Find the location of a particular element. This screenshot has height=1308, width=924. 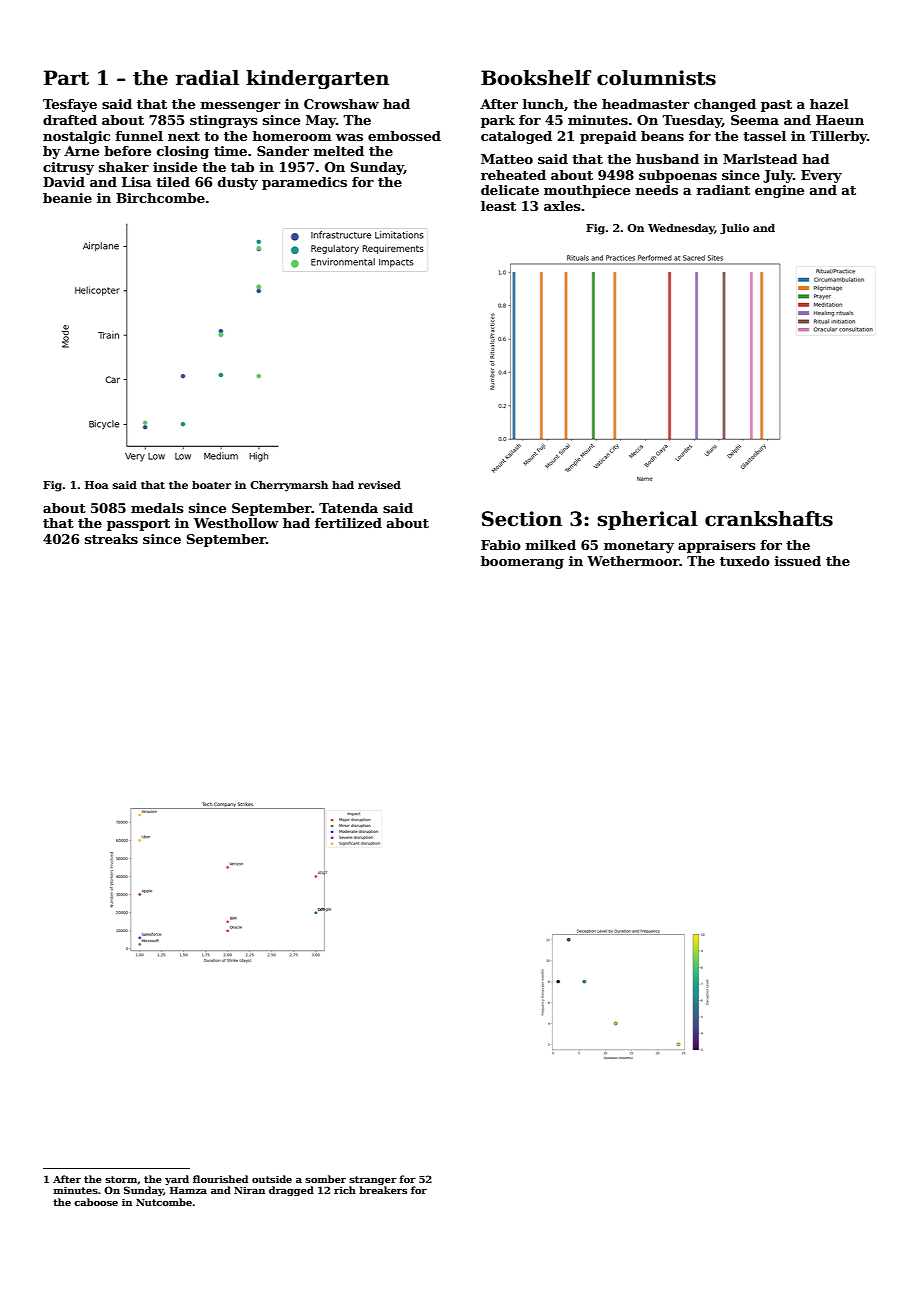

David is located at coordinates (64, 182).
